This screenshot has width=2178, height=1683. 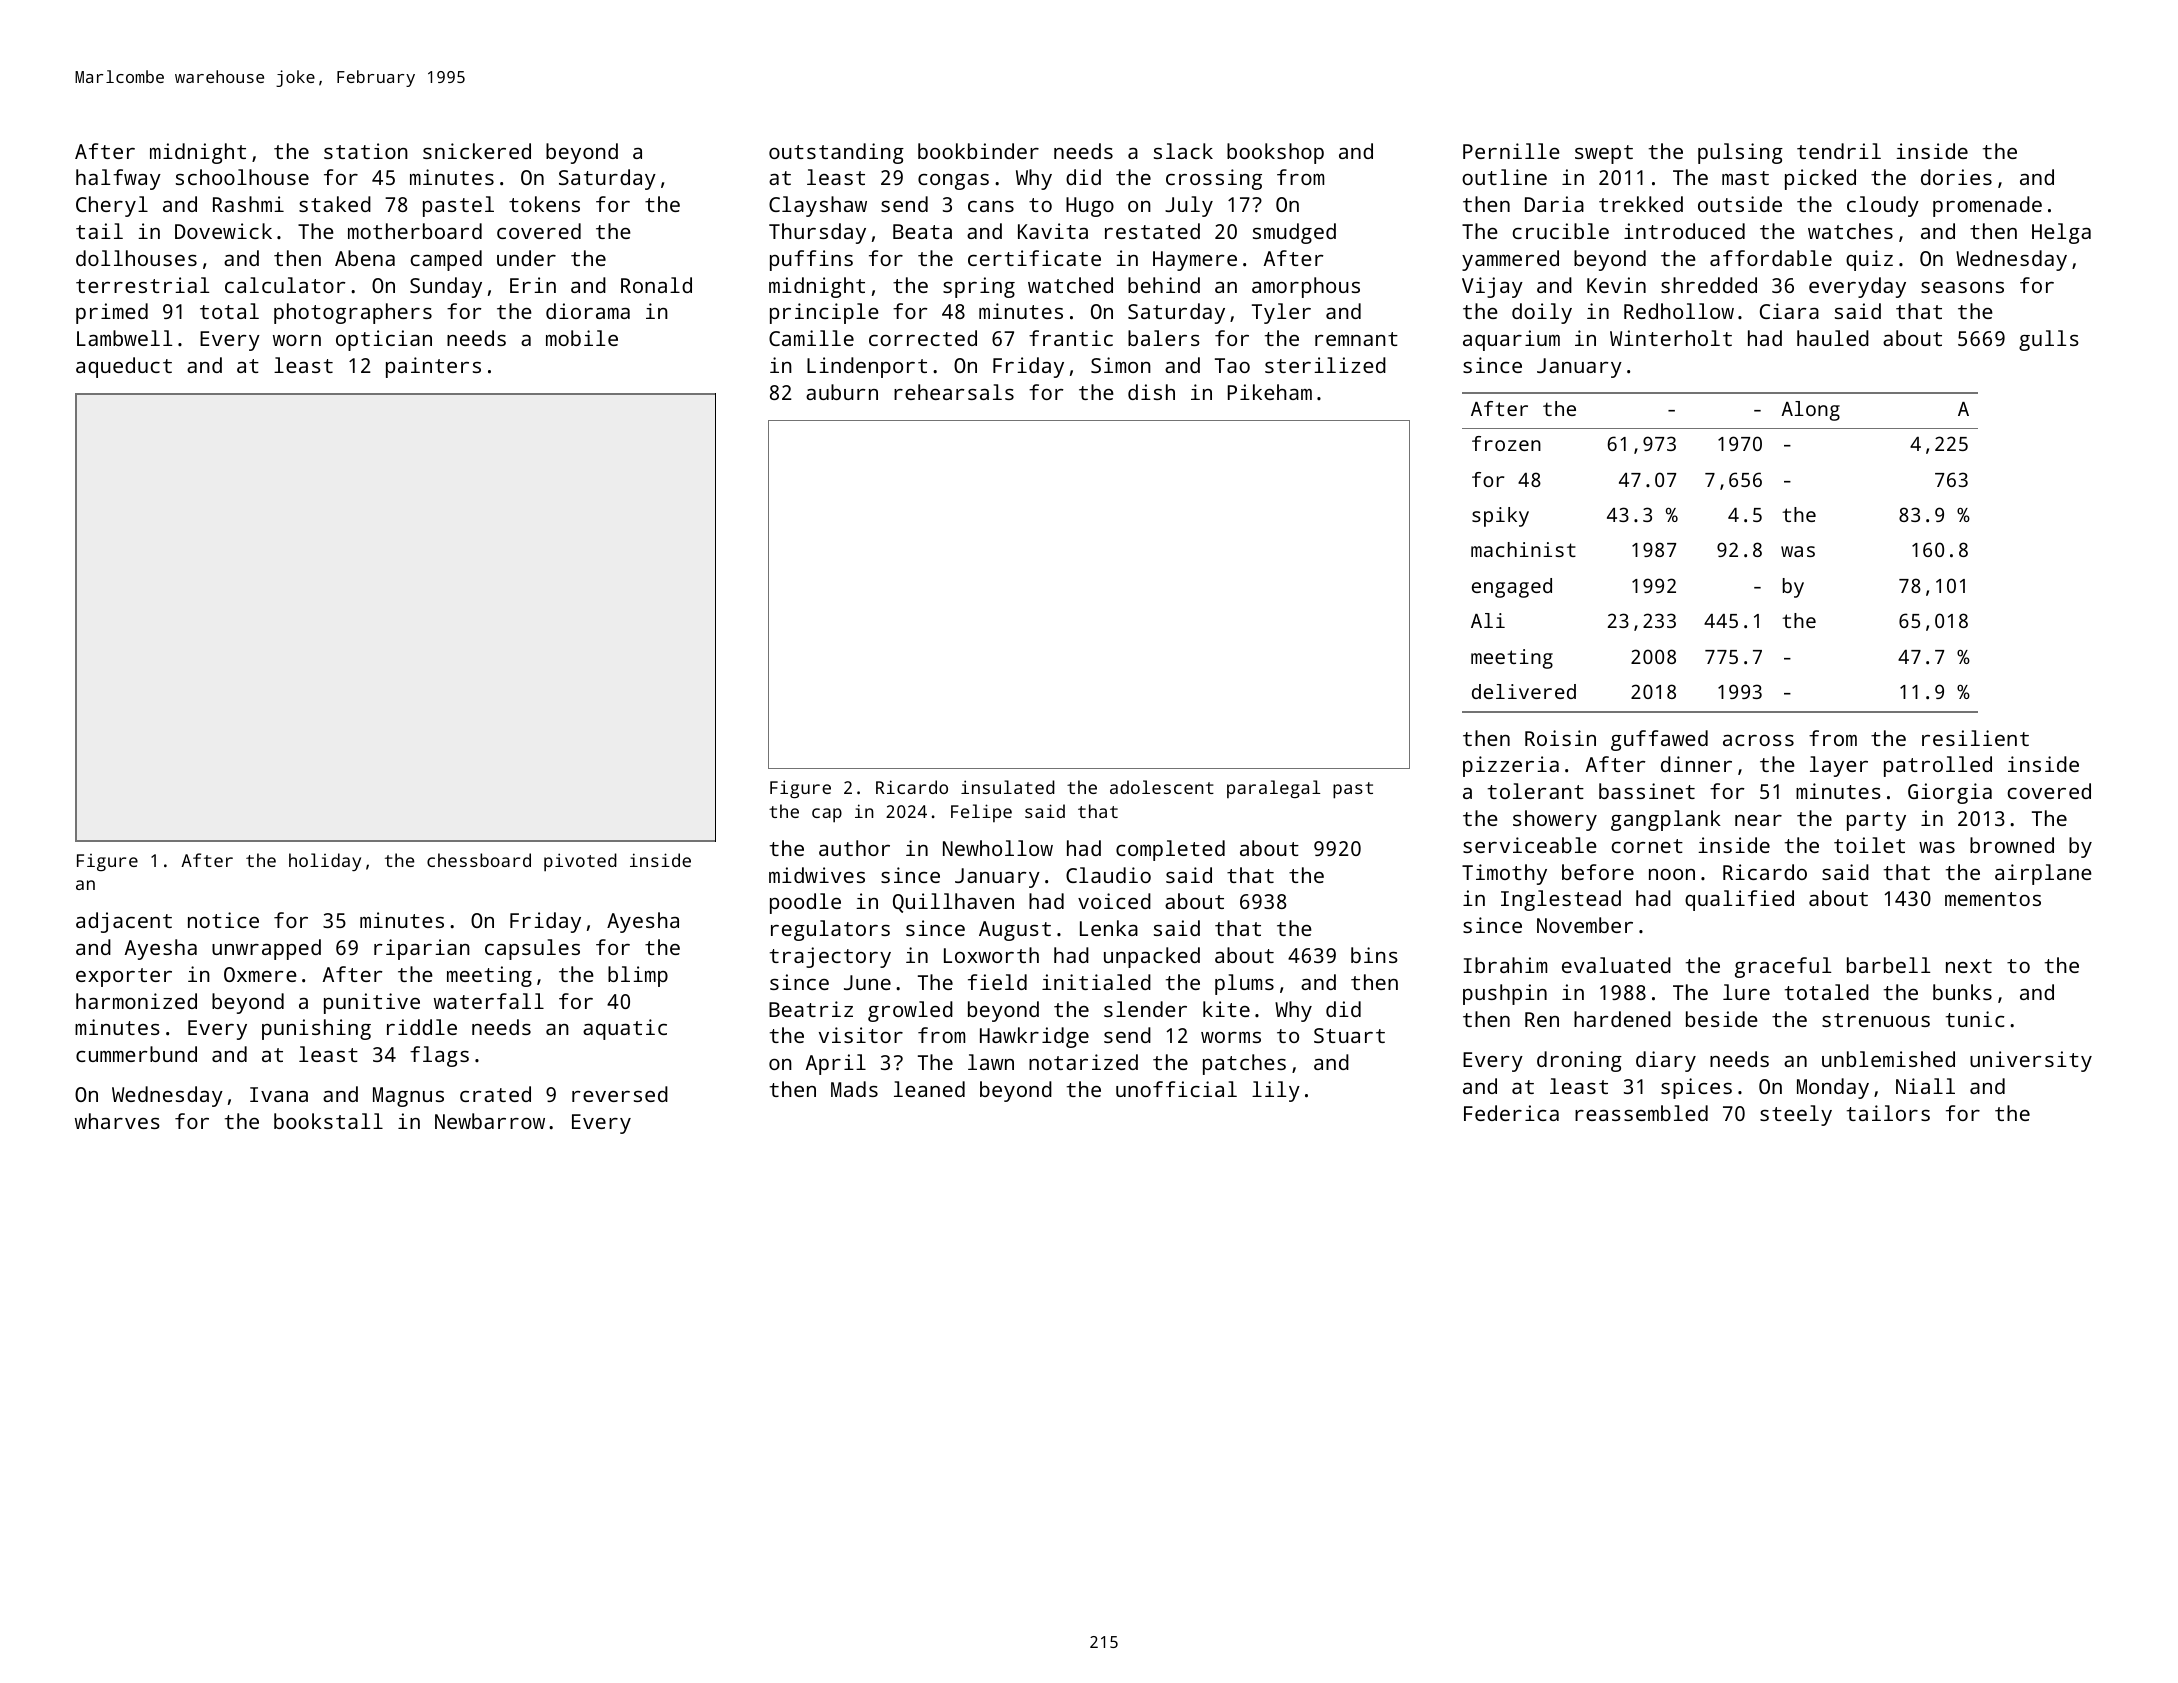 I want to click on holiday, so click(x=325, y=862).
